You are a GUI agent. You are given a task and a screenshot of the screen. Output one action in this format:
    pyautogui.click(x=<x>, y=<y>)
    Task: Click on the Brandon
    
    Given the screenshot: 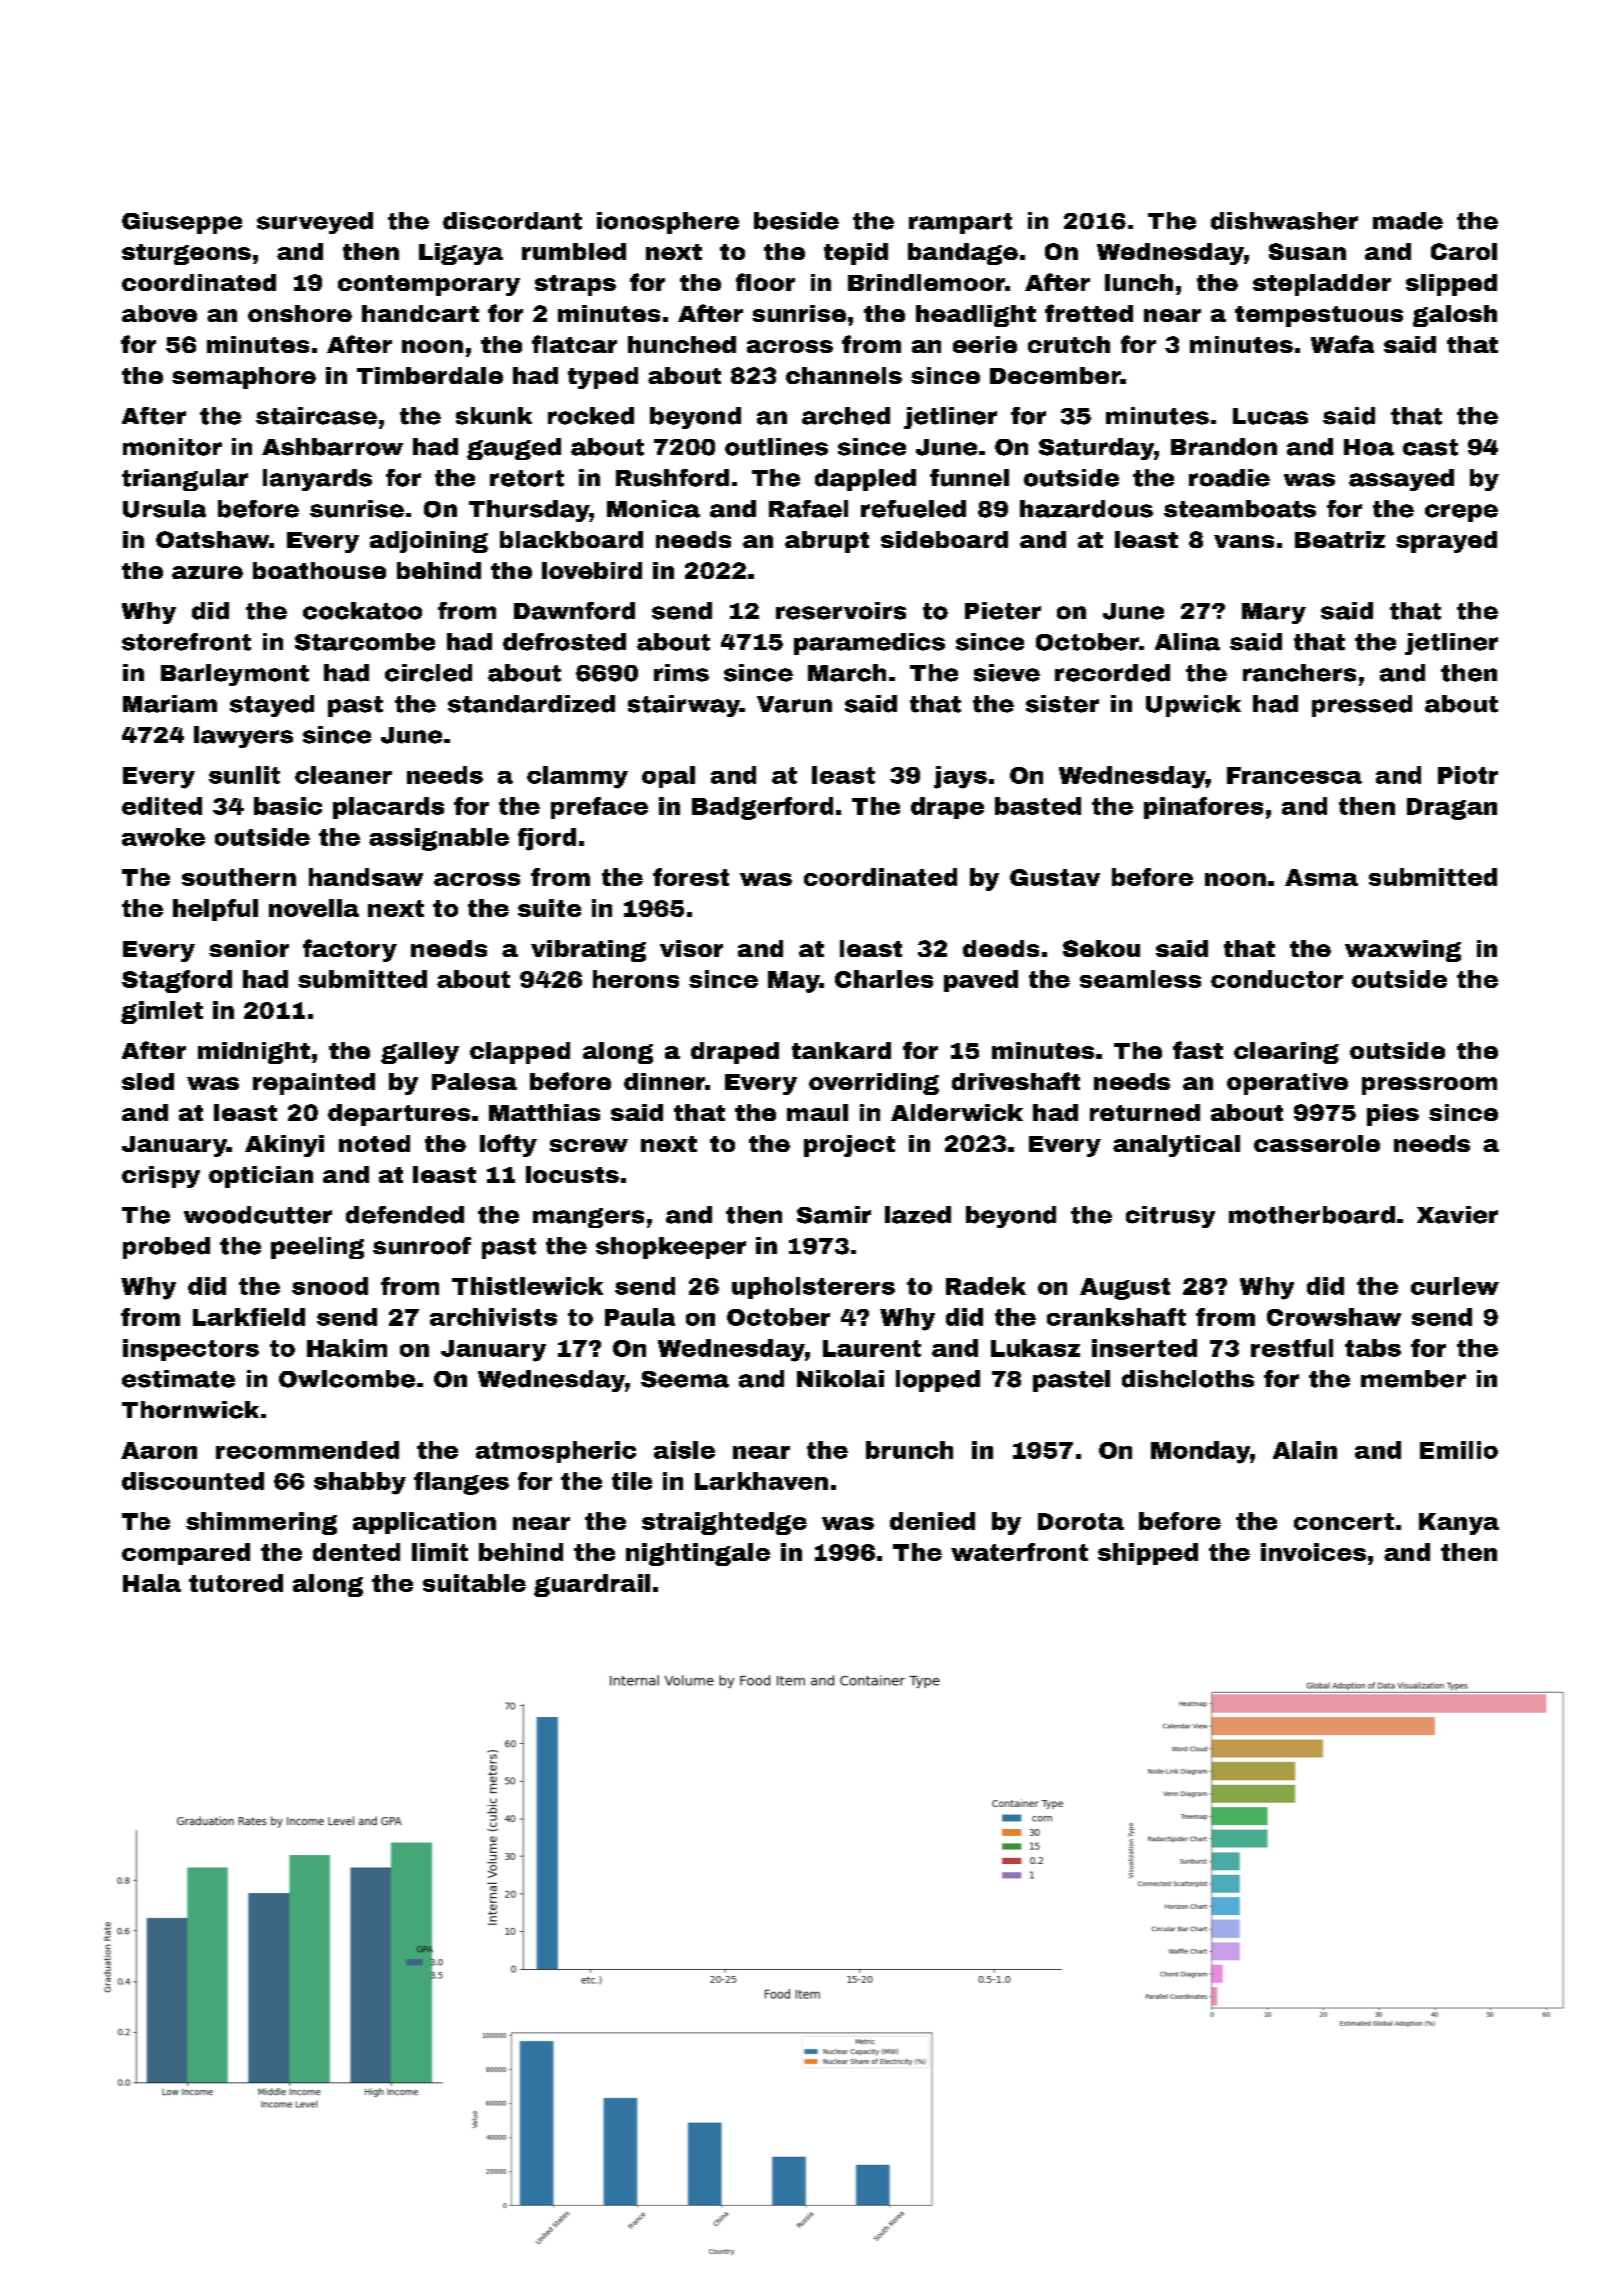 What is the action you would take?
    pyautogui.click(x=1224, y=447)
